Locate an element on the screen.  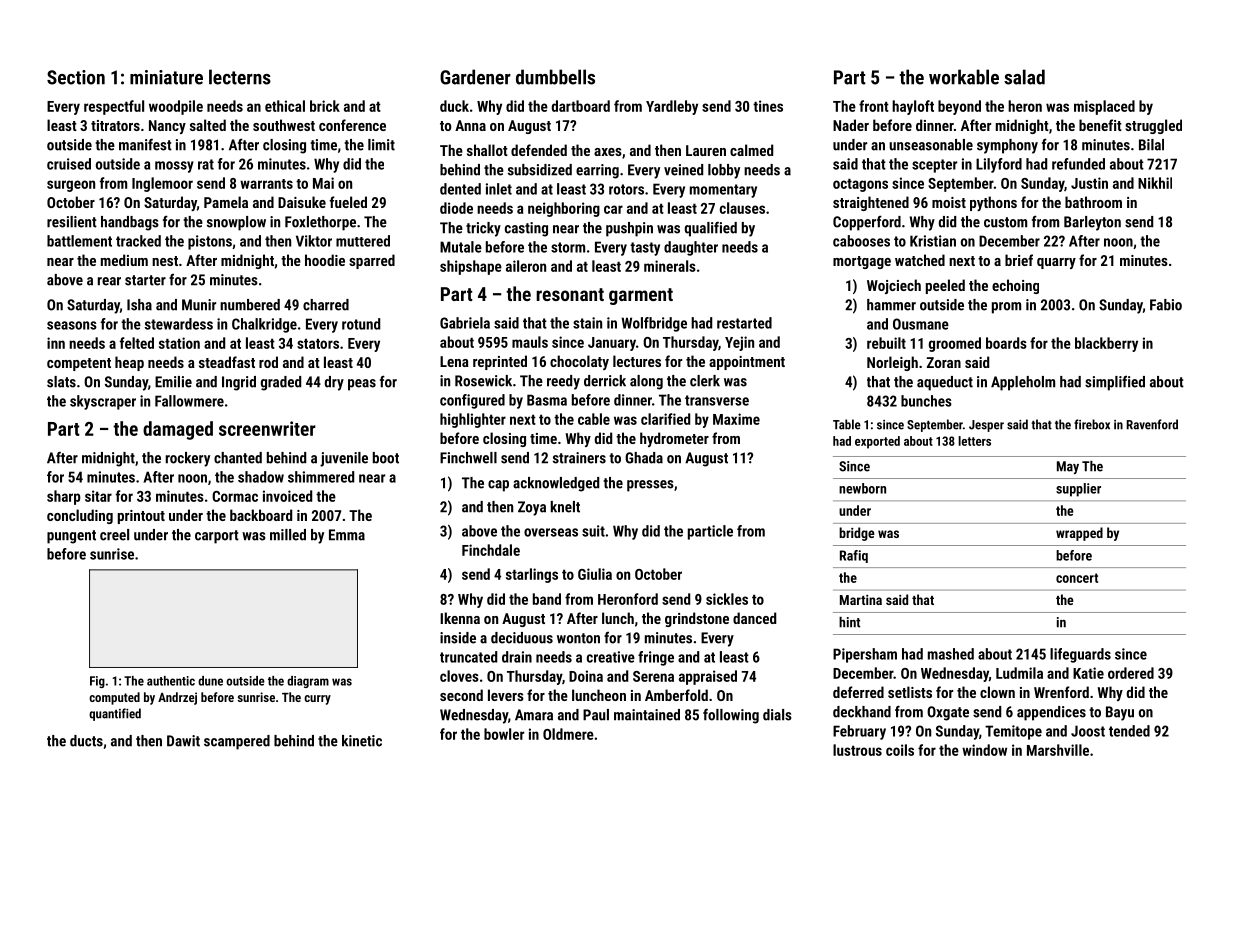
starlings is located at coordinates (532, 575).
